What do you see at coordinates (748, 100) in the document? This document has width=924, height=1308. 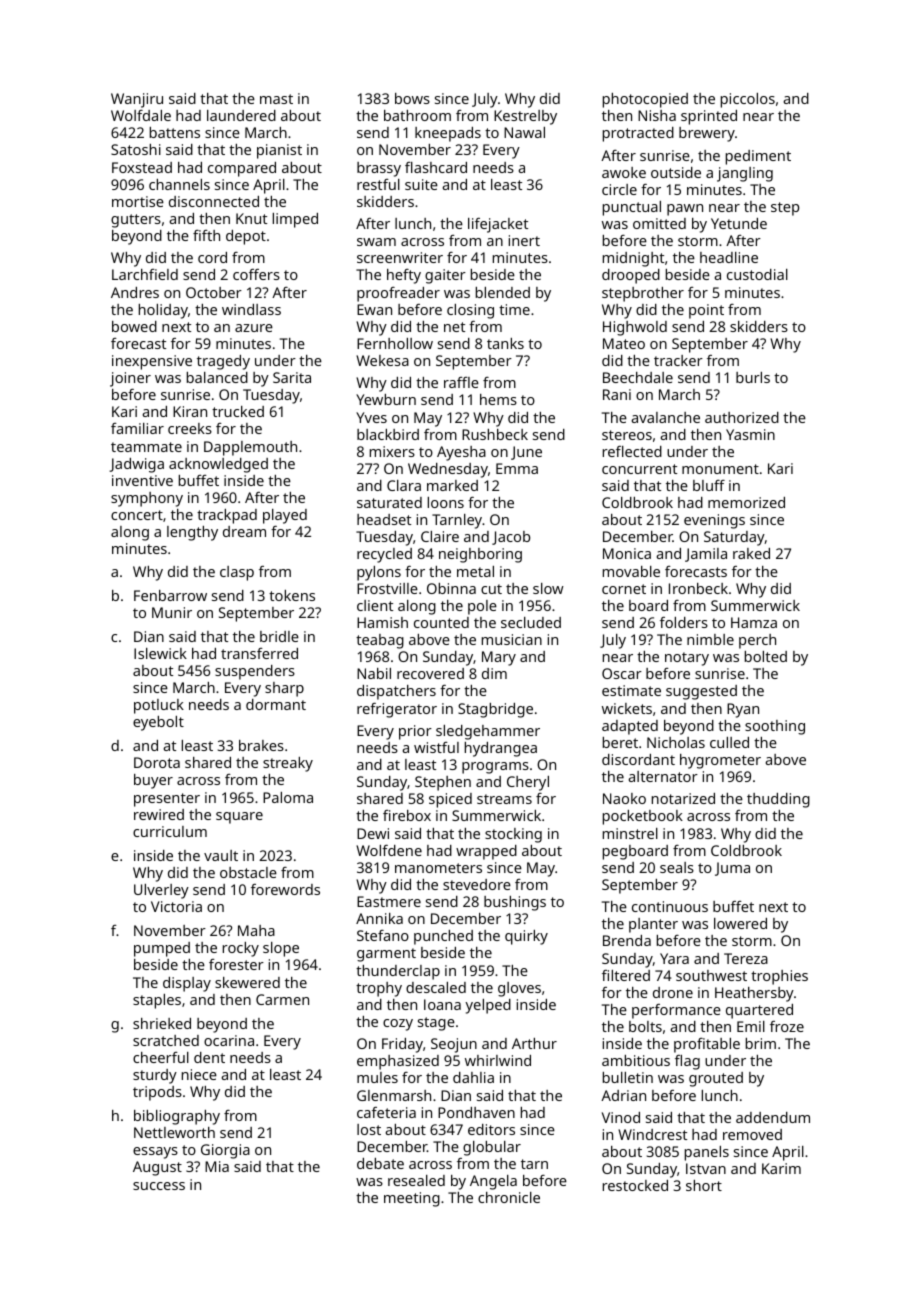 I see `piccolos` at bounding box center [748, 100].
